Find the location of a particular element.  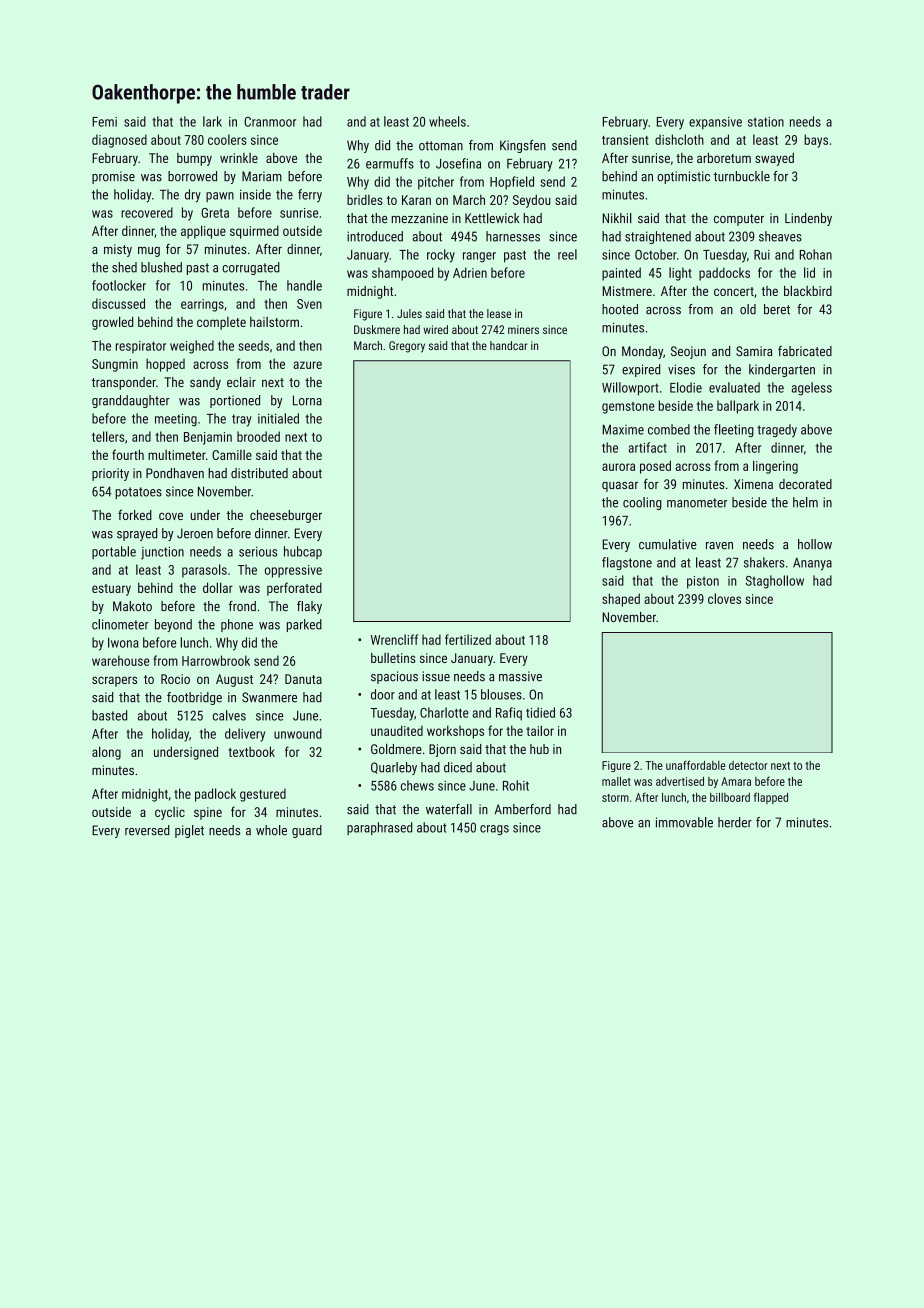

fertilized is located at coordinates (468, 639).
